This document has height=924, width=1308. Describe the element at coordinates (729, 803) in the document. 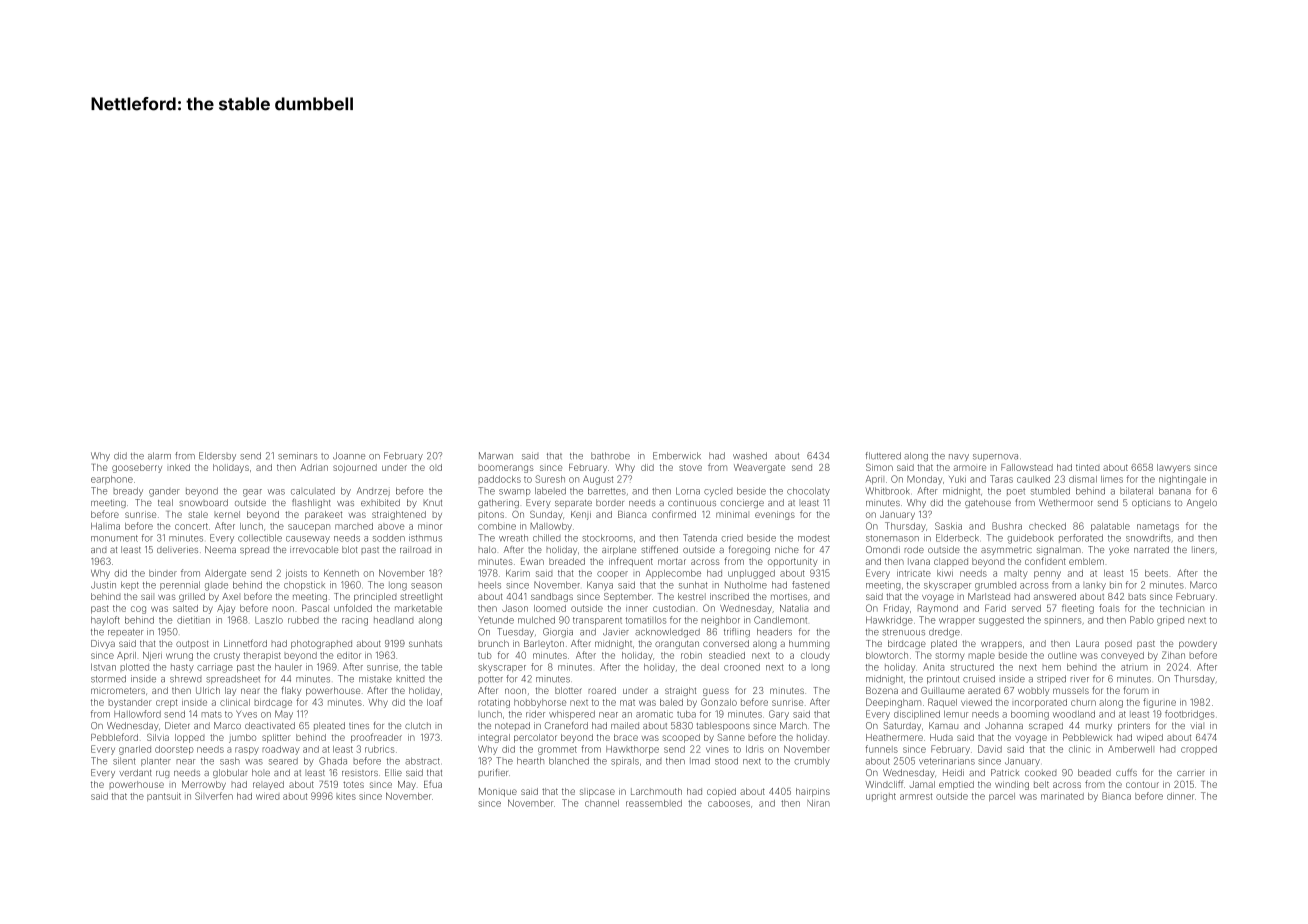

I see `cabooses` at that location.
